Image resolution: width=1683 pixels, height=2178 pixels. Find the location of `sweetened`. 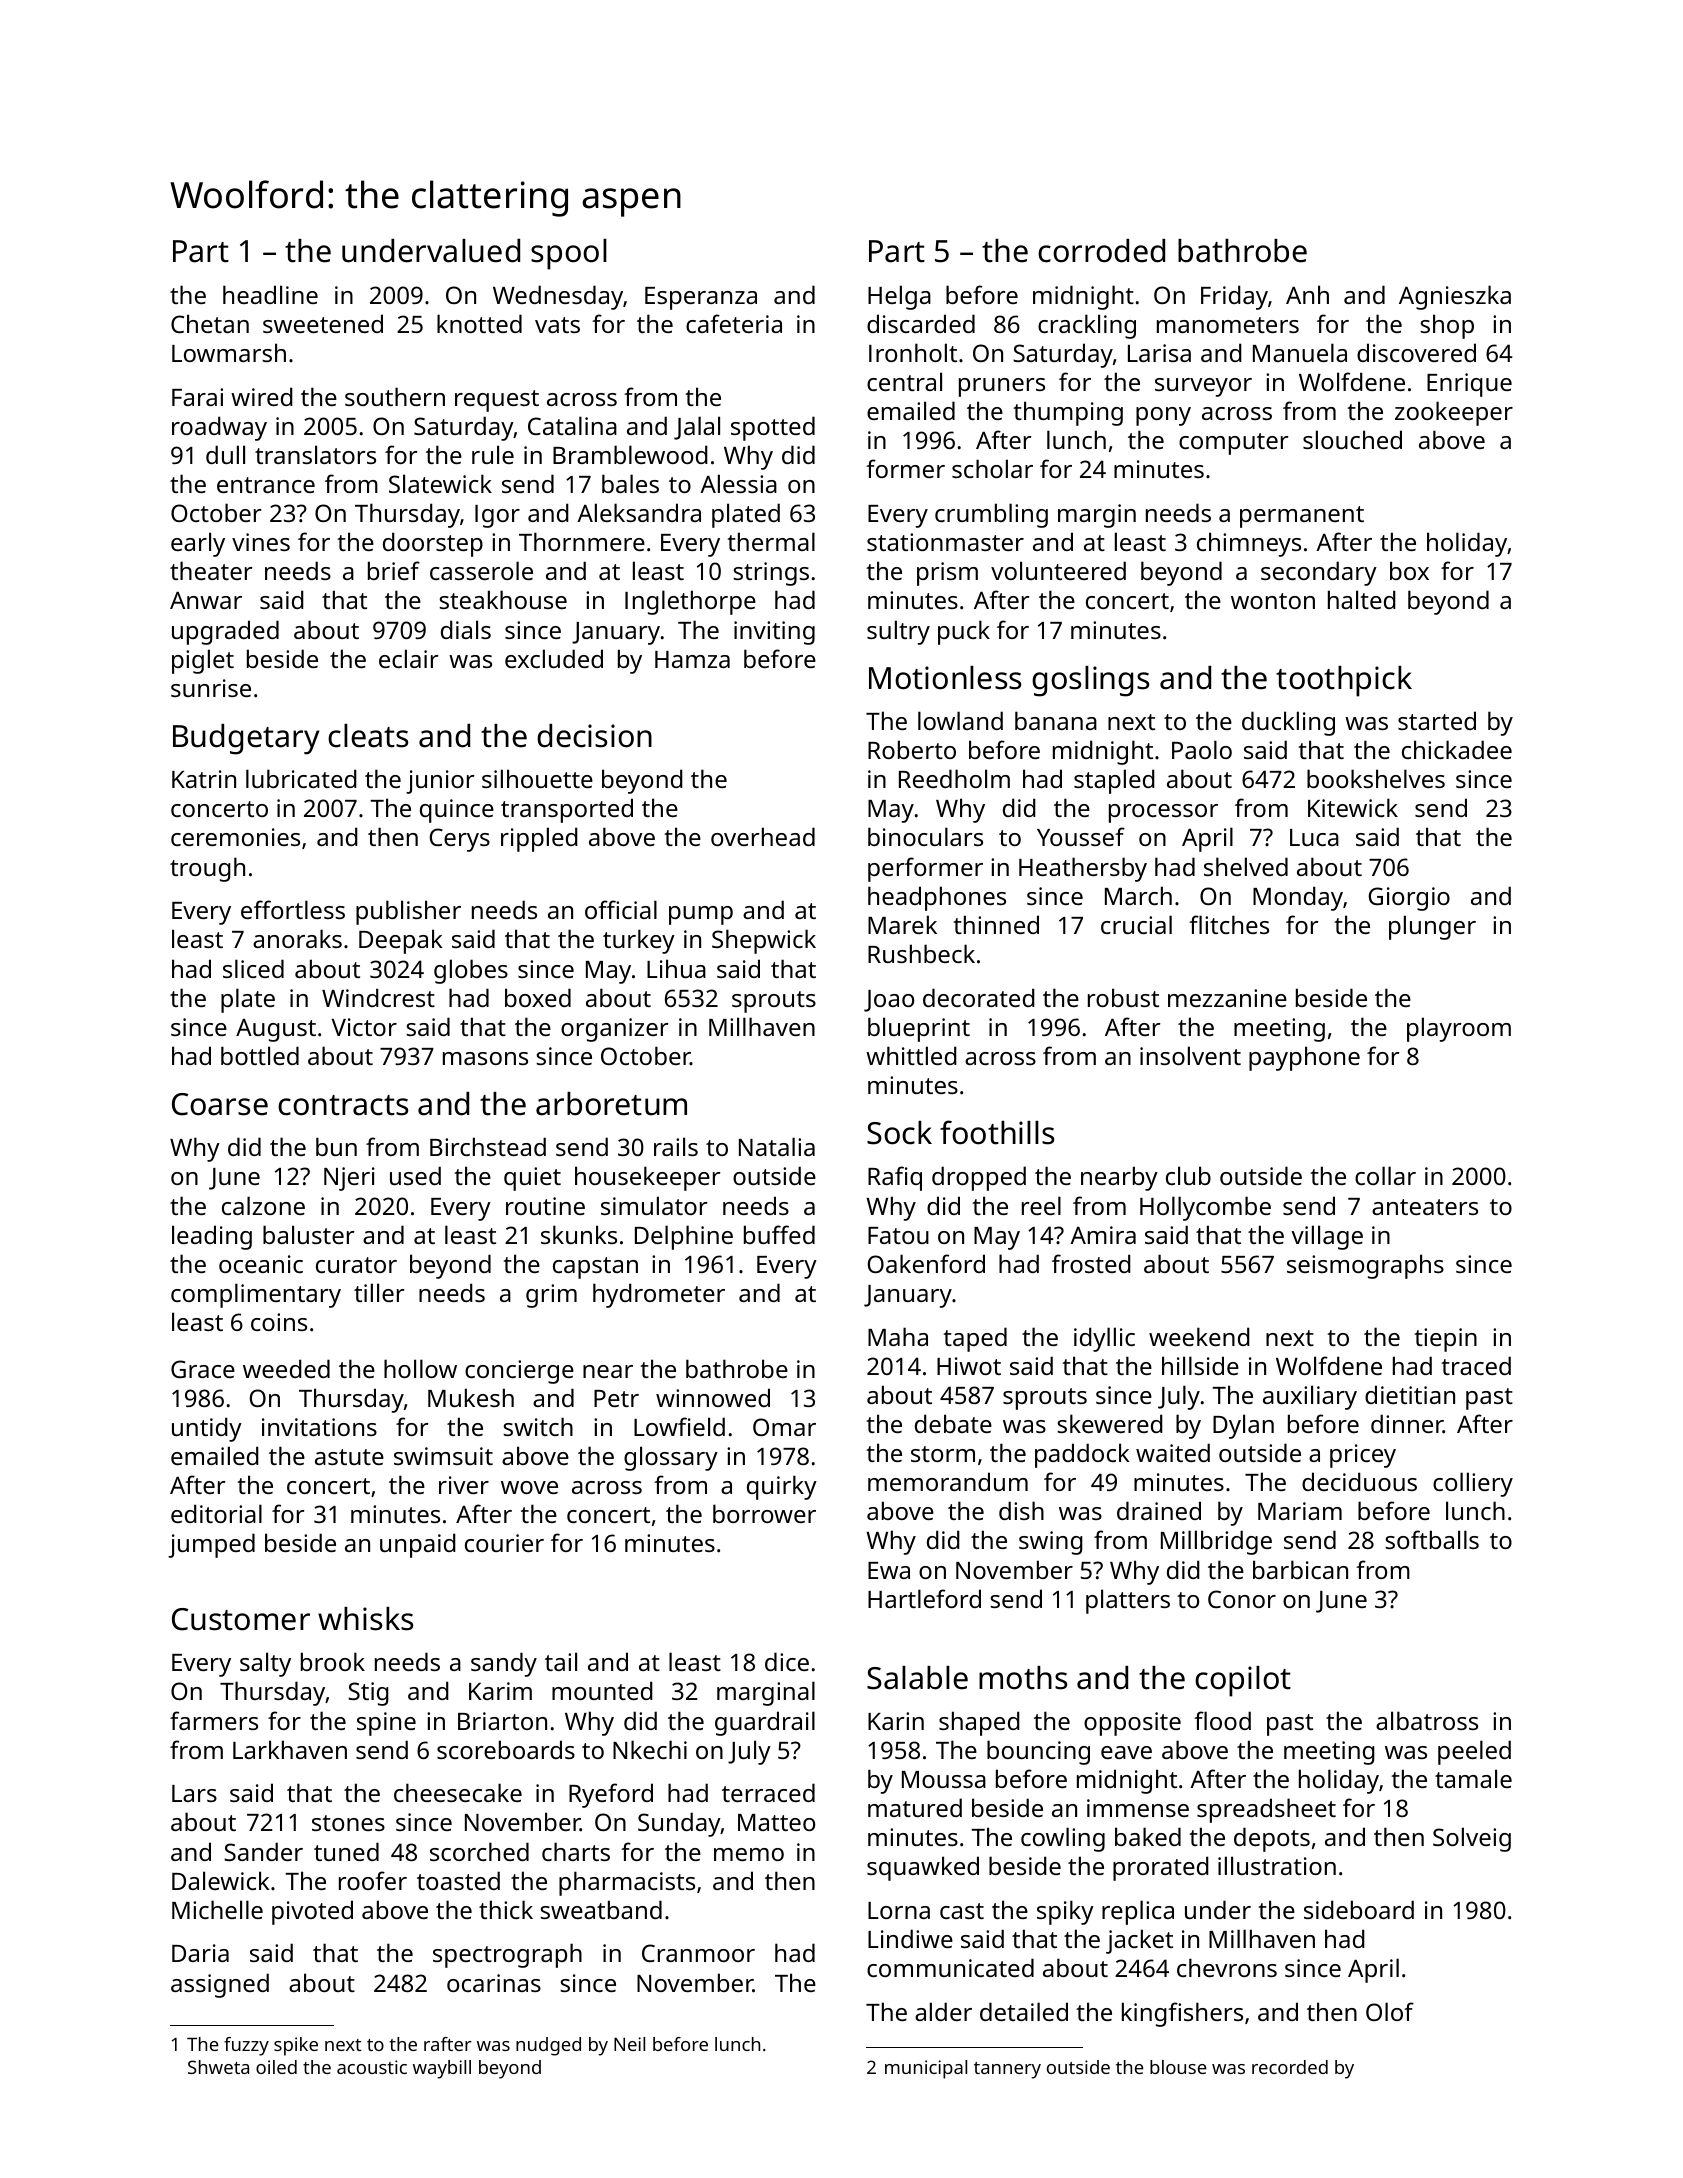

sweetened is located at coordinates (323, 323).
